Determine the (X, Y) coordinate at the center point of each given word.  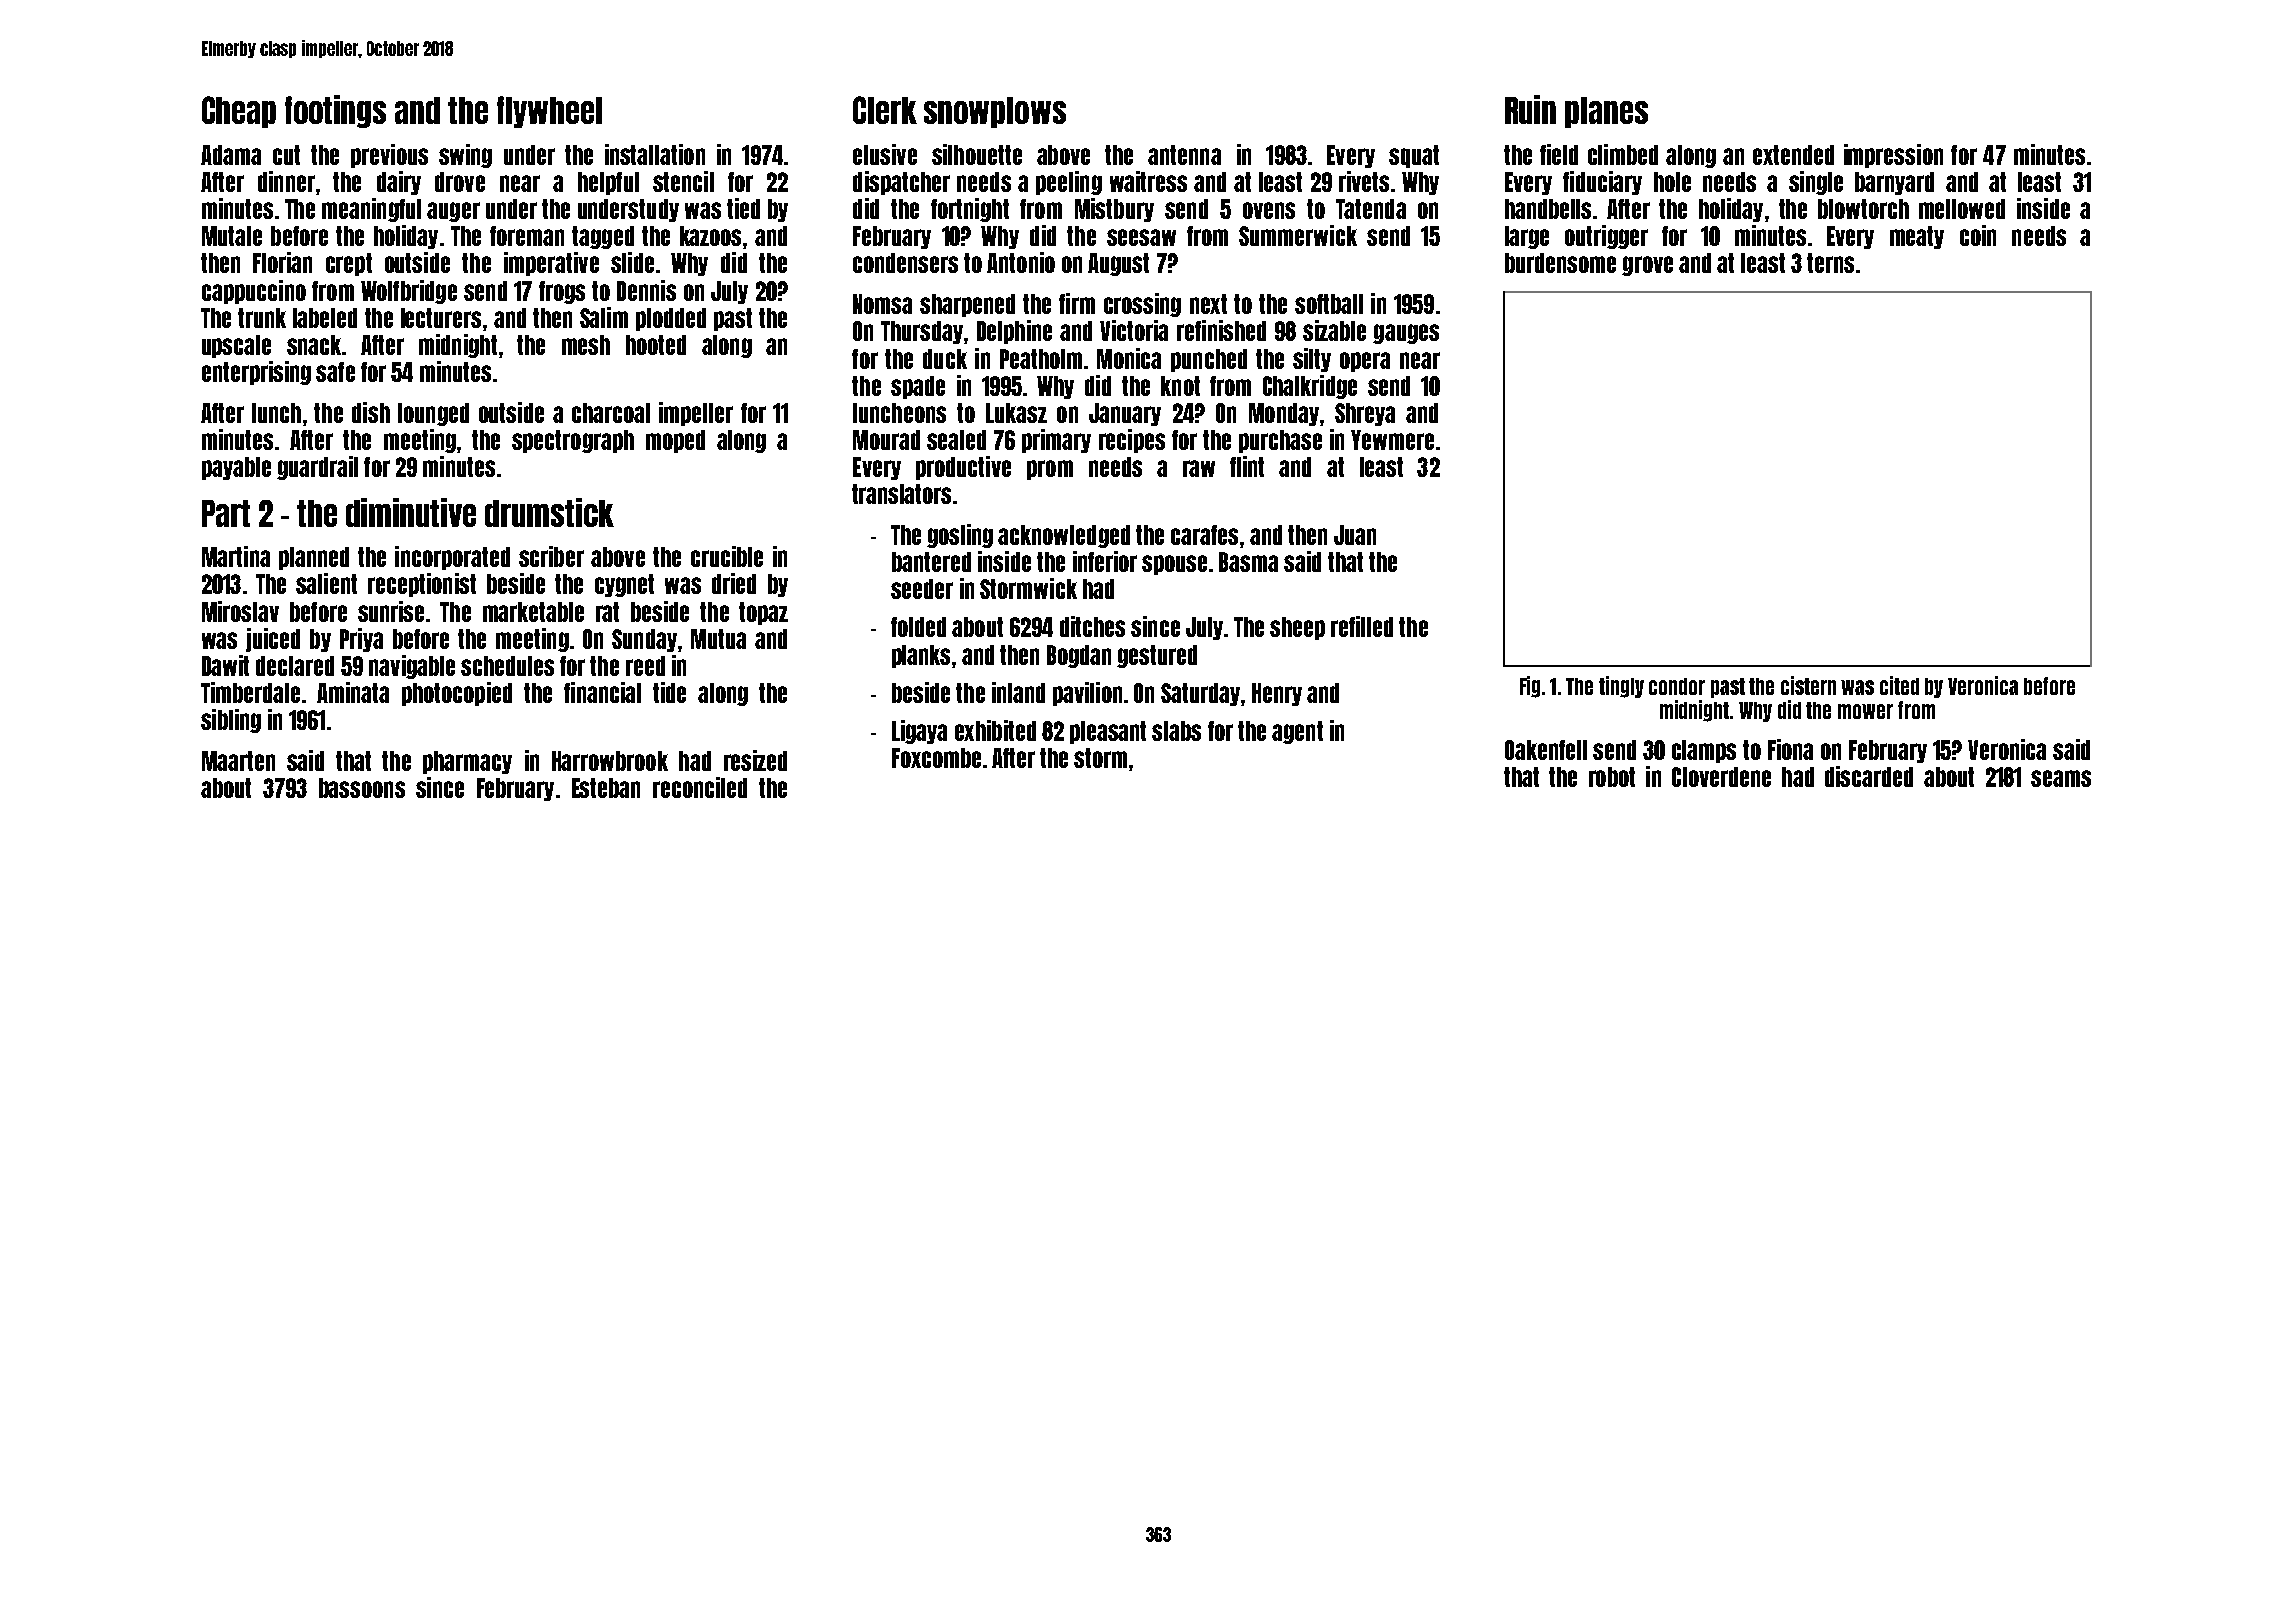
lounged (433, 414)
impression (1893, 156)
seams (2061, 778)
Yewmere (1392, 440)
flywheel (549, 112)
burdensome (1560, 263)
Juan (1355, 535)
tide (669, 692)
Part (226, 513)
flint (1247, 466)
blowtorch (1863, 209)
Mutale (232, 236)
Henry (1277, 694)
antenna (1184, 155)
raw (1199, 468)
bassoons (362, 788)
